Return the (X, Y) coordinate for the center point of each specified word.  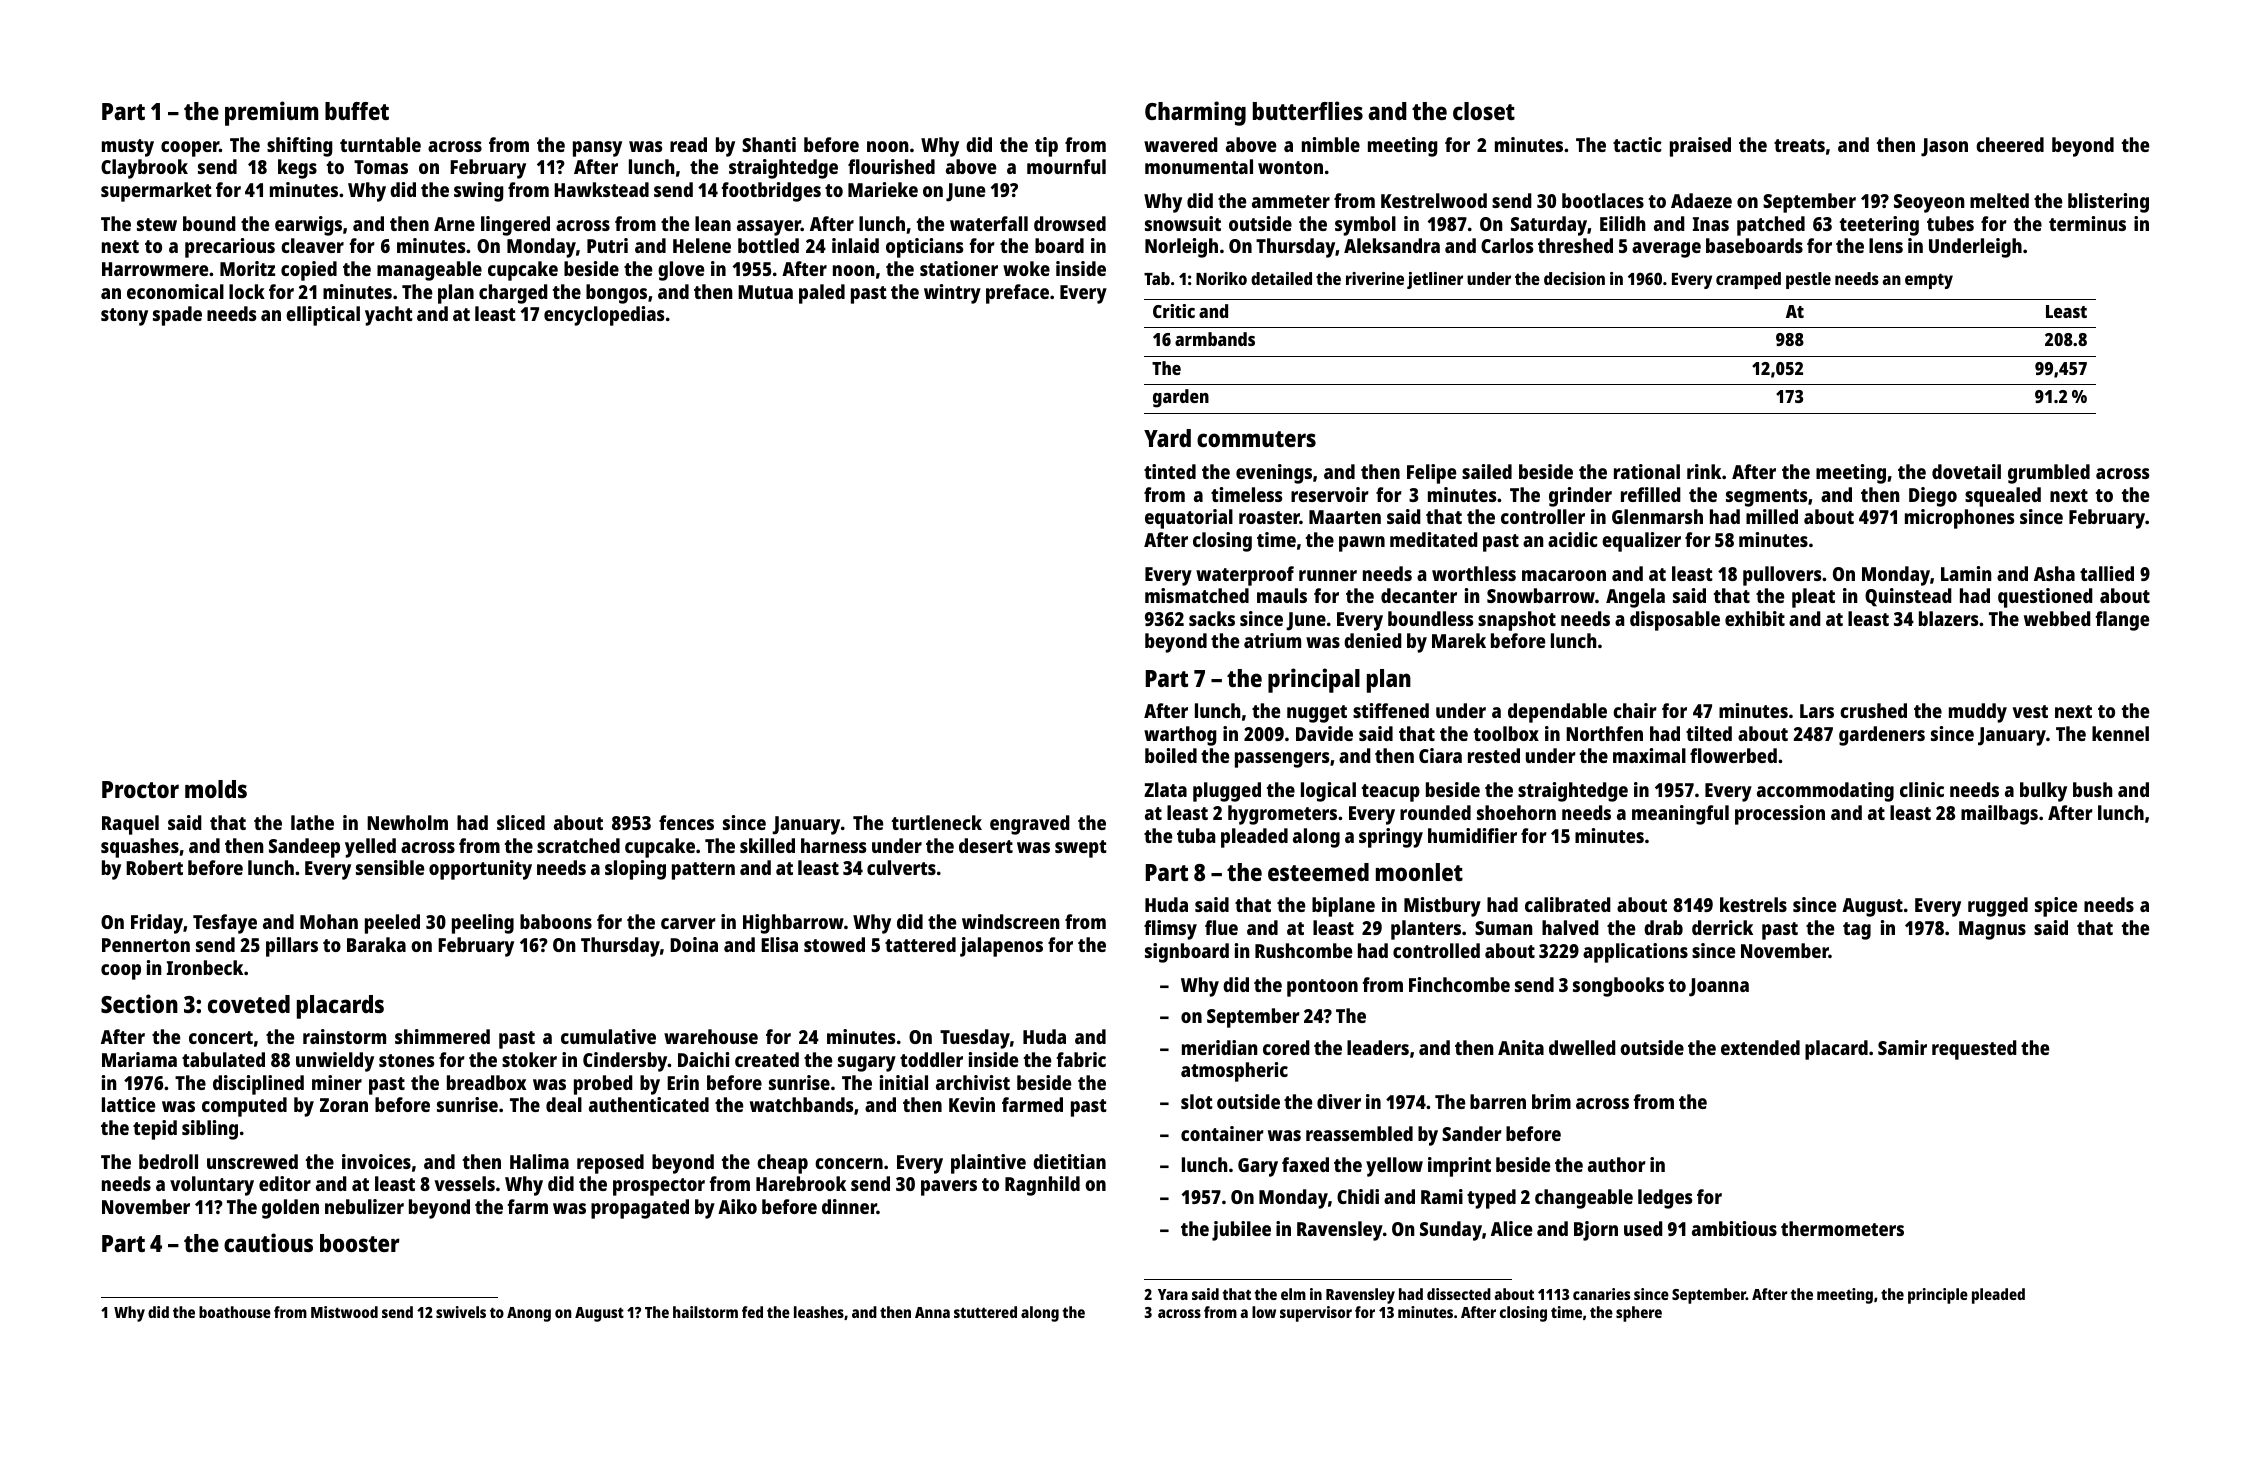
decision (1574, 278)
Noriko (1221, 278)
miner (337, 1082)
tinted (1170, 471)
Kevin (972, 1104)
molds (216, 789)
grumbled (2049, 474)
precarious (230, 248)
